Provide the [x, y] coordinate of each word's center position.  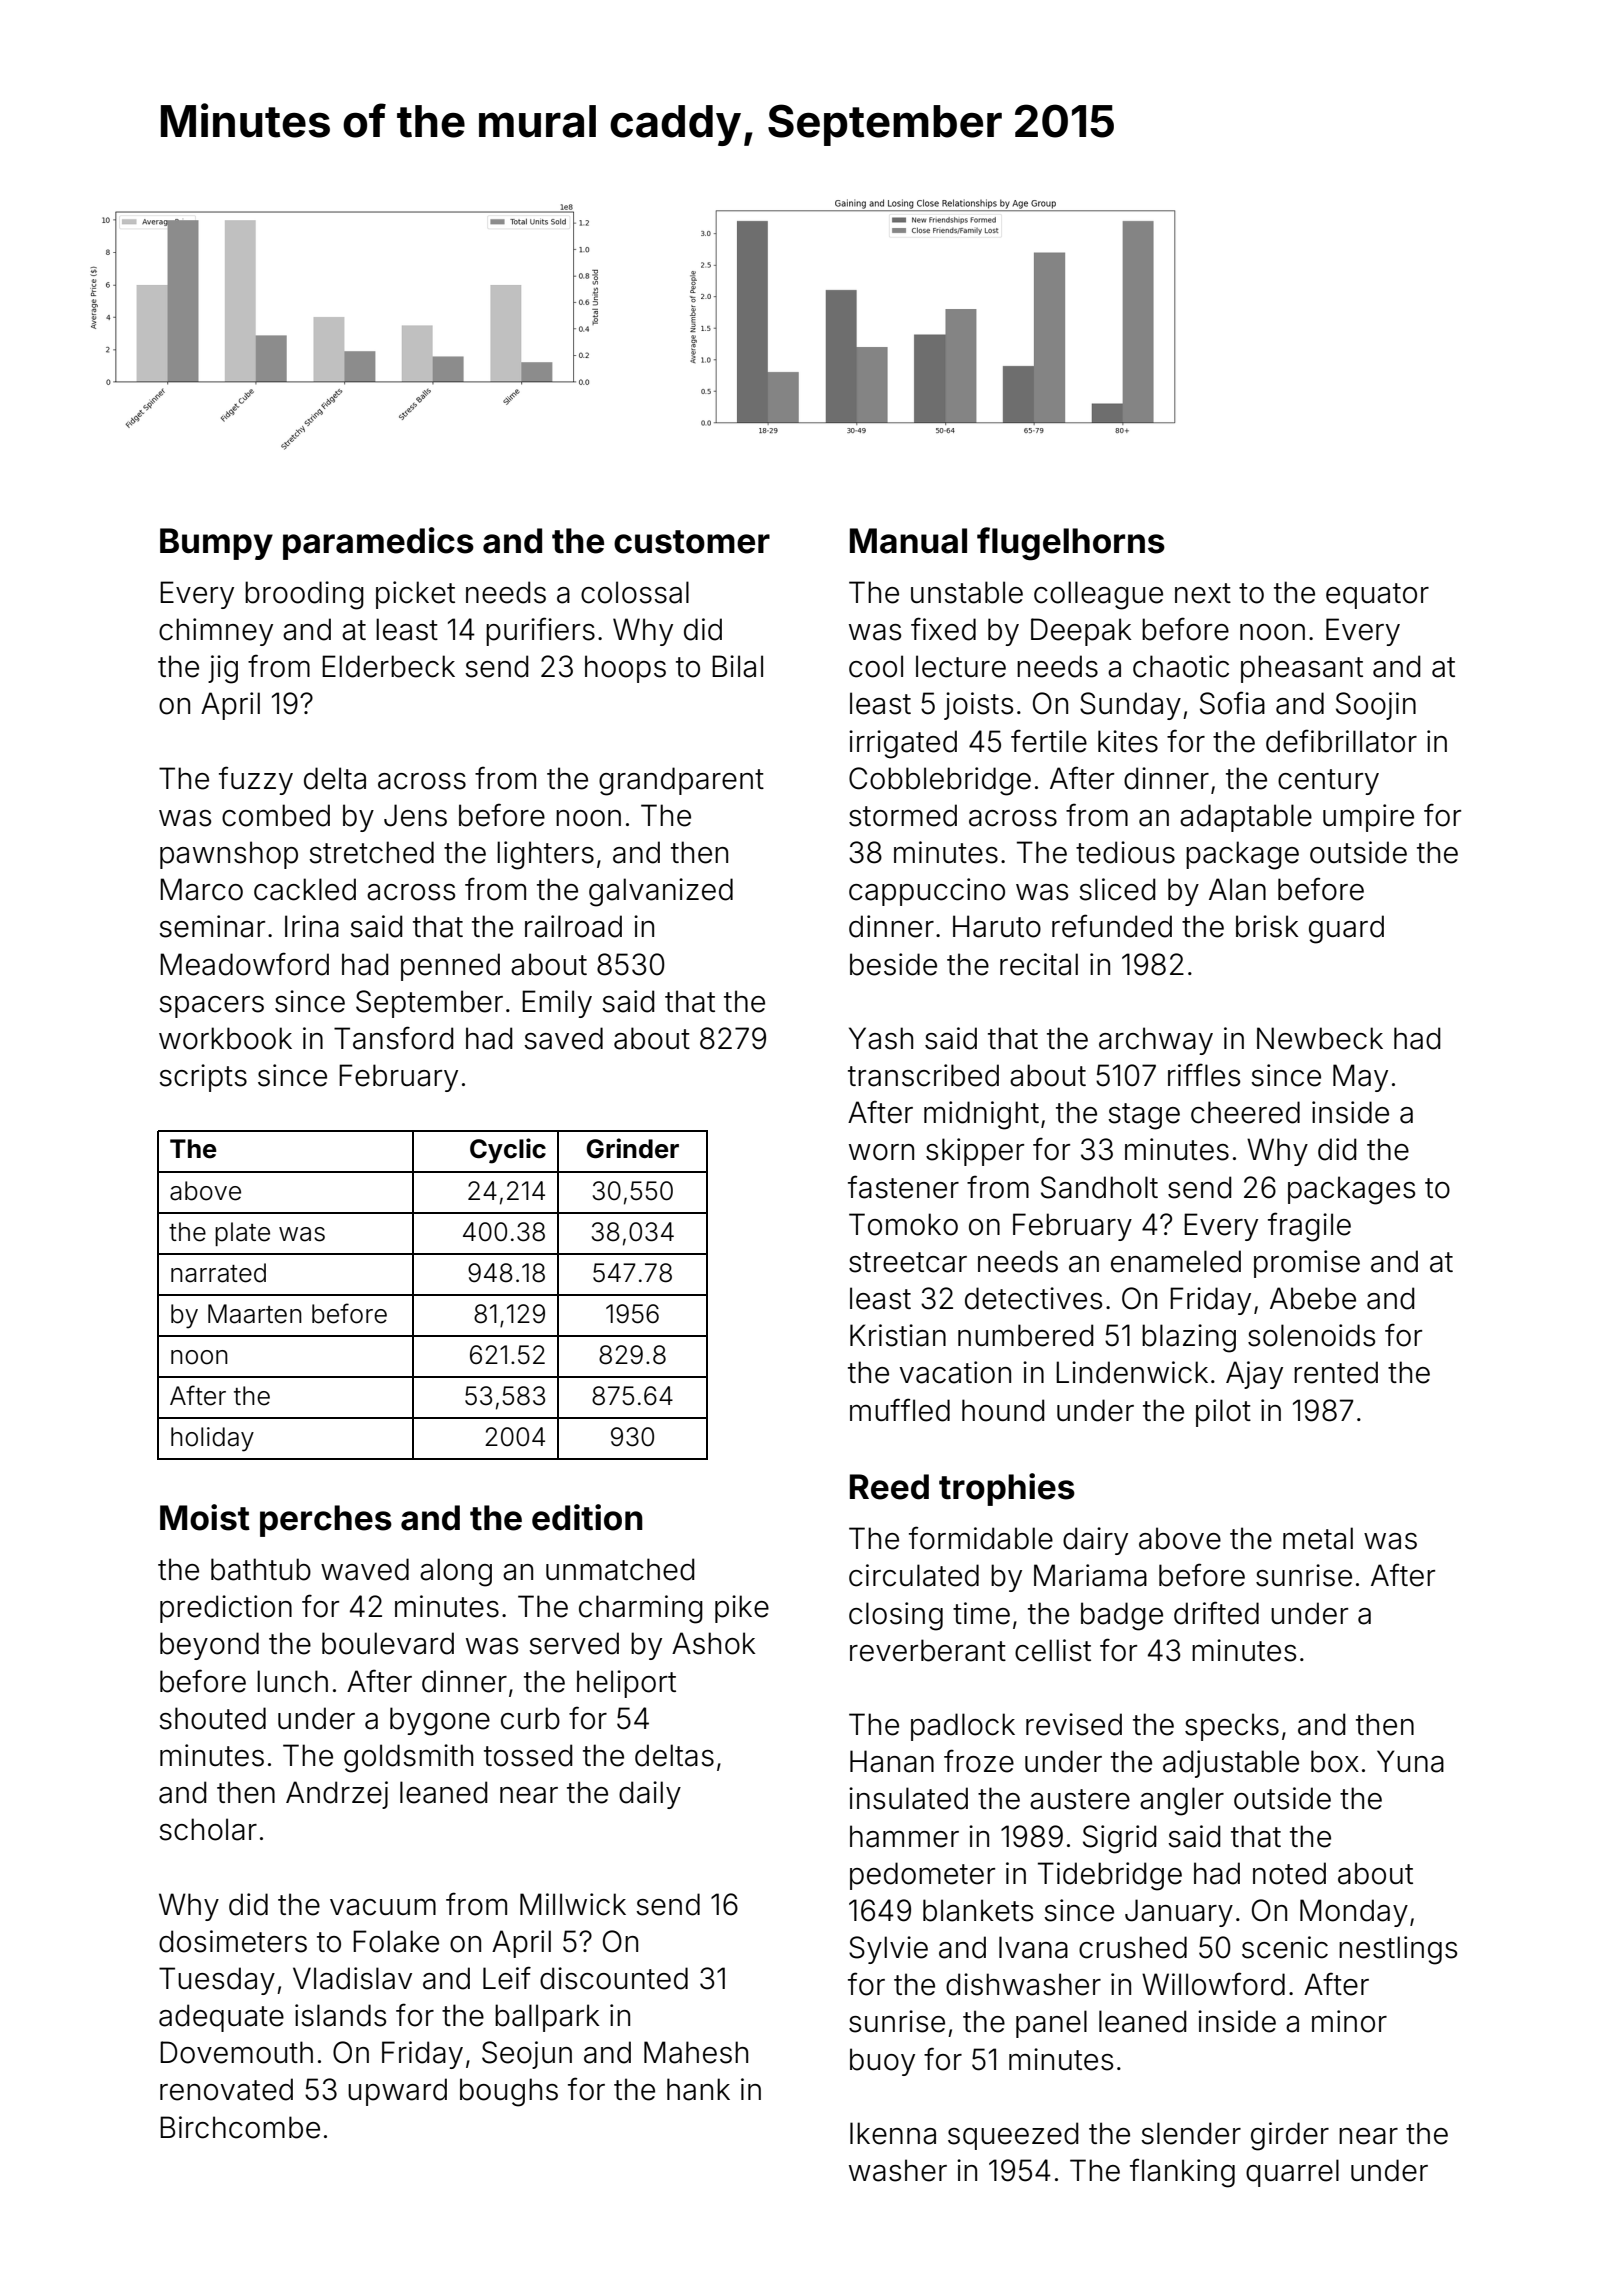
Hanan [892, 1761]
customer [692, 542]
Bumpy [216, 544]
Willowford [1213, 1984]
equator [1377, 596]
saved [563, 1038]
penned [450, 967]
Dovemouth [236, 2052]
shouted [212, 1718]
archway [1156, 1041]
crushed [1133, 1947]
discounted [614, 1978]
